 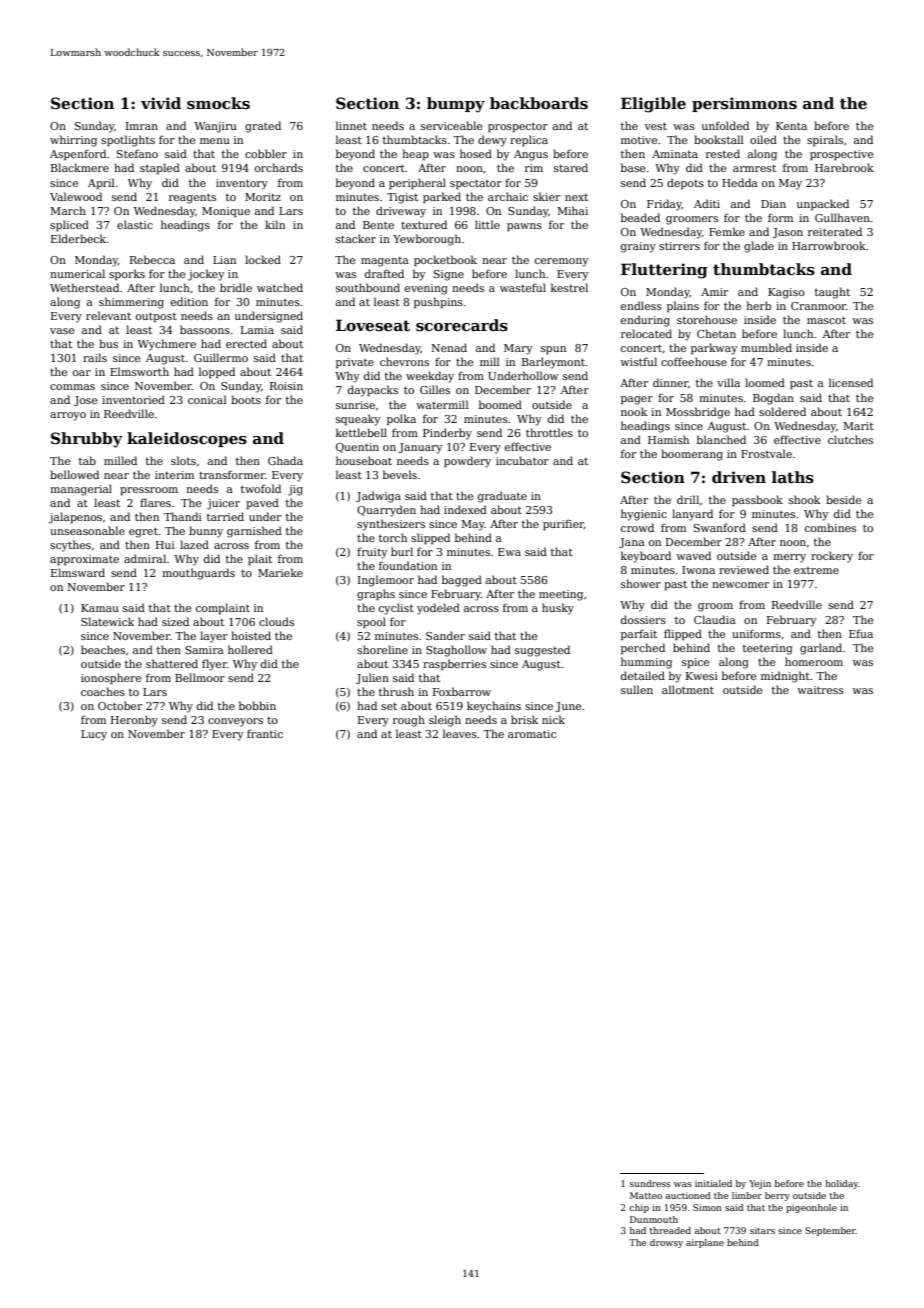 What do you see at coordinates (401, 419) in the image?
I see `polka` at bounding box center [401, 419].
